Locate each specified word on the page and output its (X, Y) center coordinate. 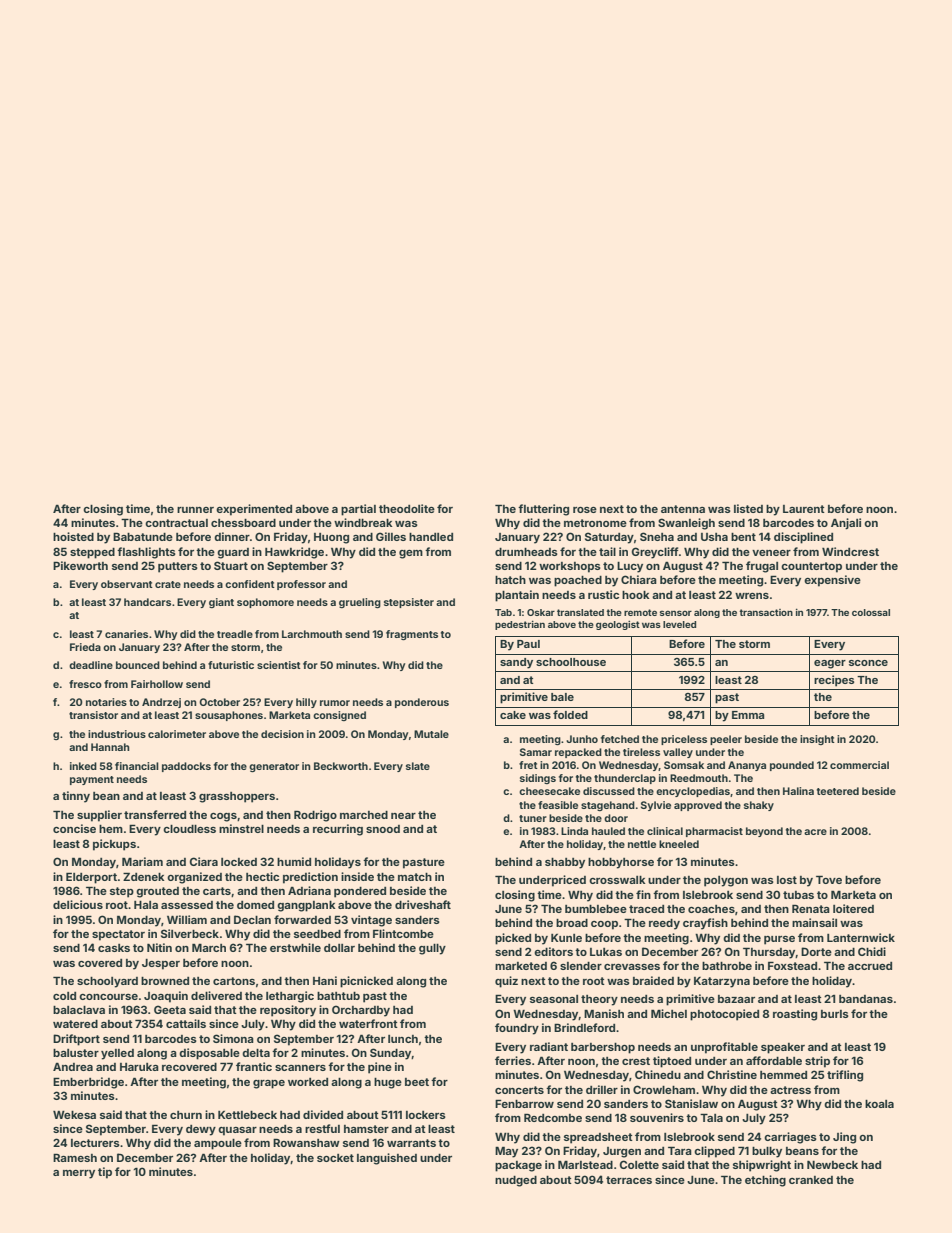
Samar (536, 752)
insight (817, 740)
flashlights (146, 553)
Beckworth (341, 766)
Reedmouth (699, 778)
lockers (426, 1115)
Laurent (804, 509)
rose (585, 510)
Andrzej (161, 703)
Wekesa (74, 1115)
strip (817, 1062)
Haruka (139, 1067)
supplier (99, 816)
